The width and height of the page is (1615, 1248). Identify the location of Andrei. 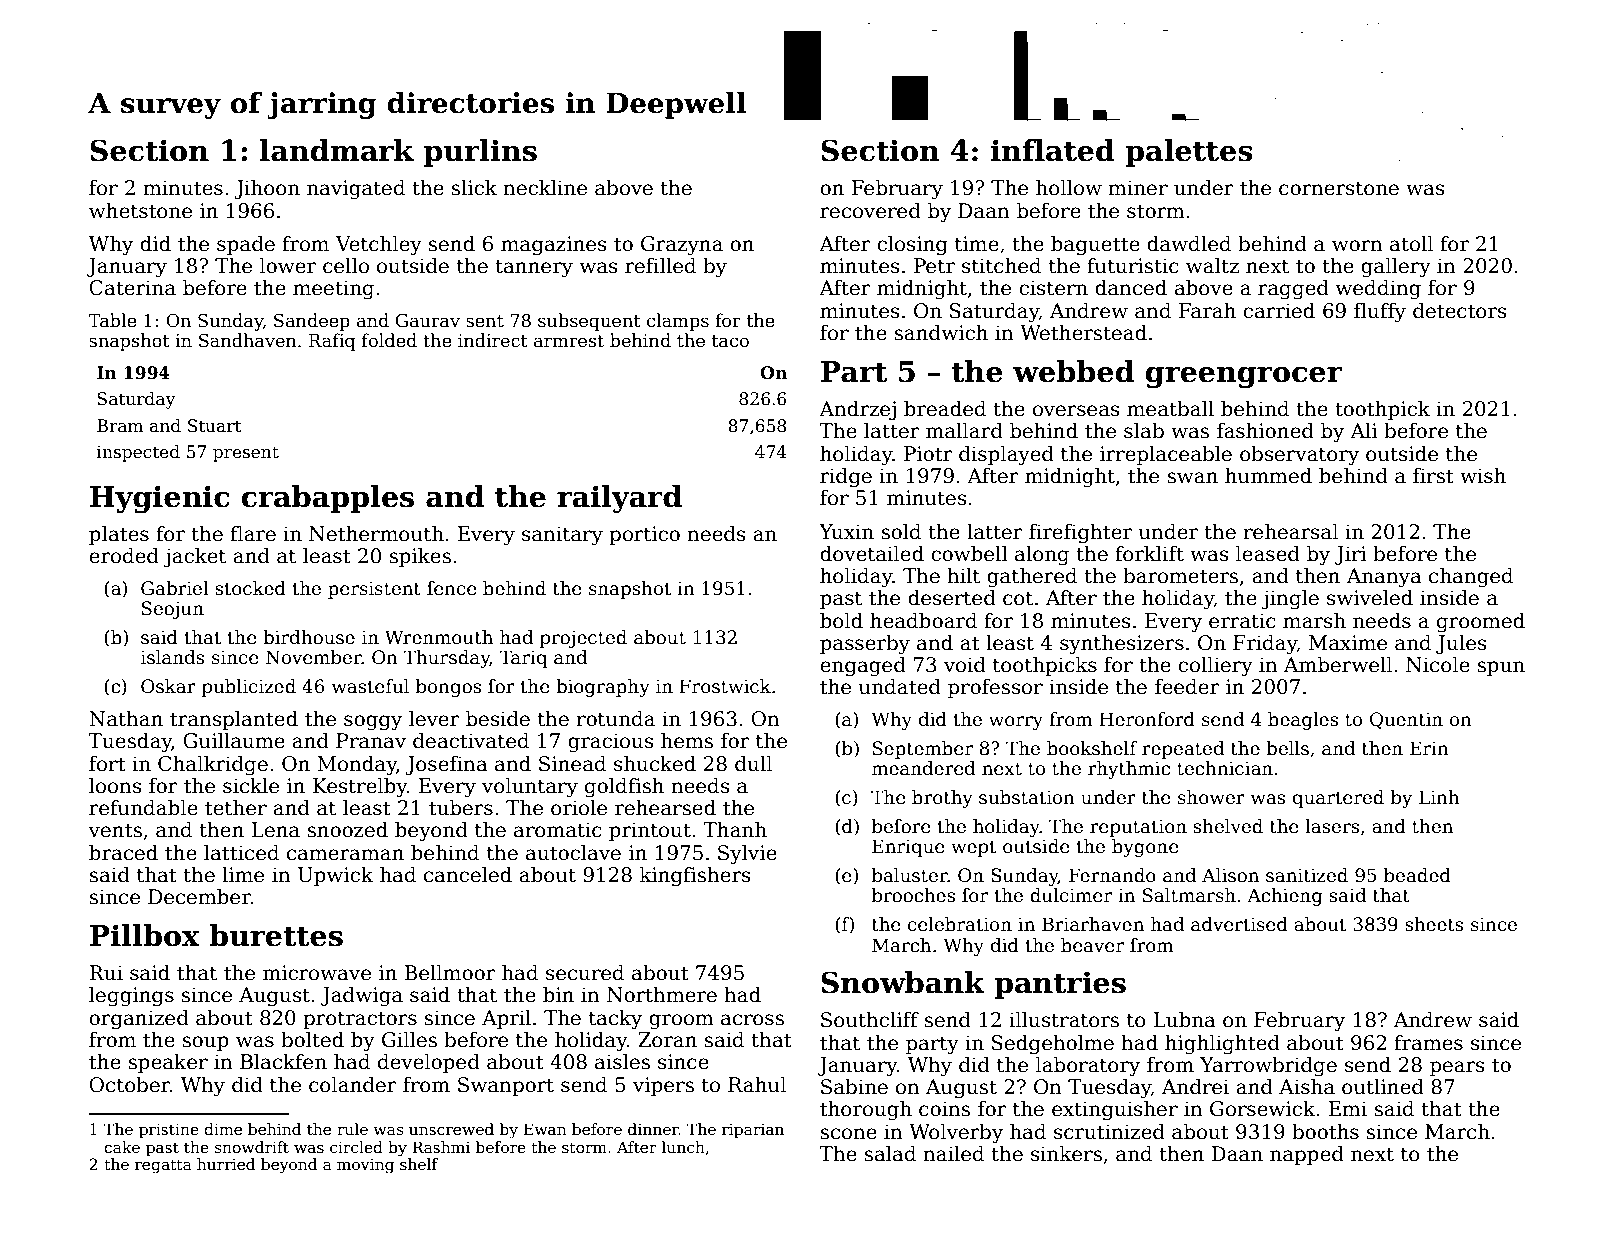
(1195, 1086).
